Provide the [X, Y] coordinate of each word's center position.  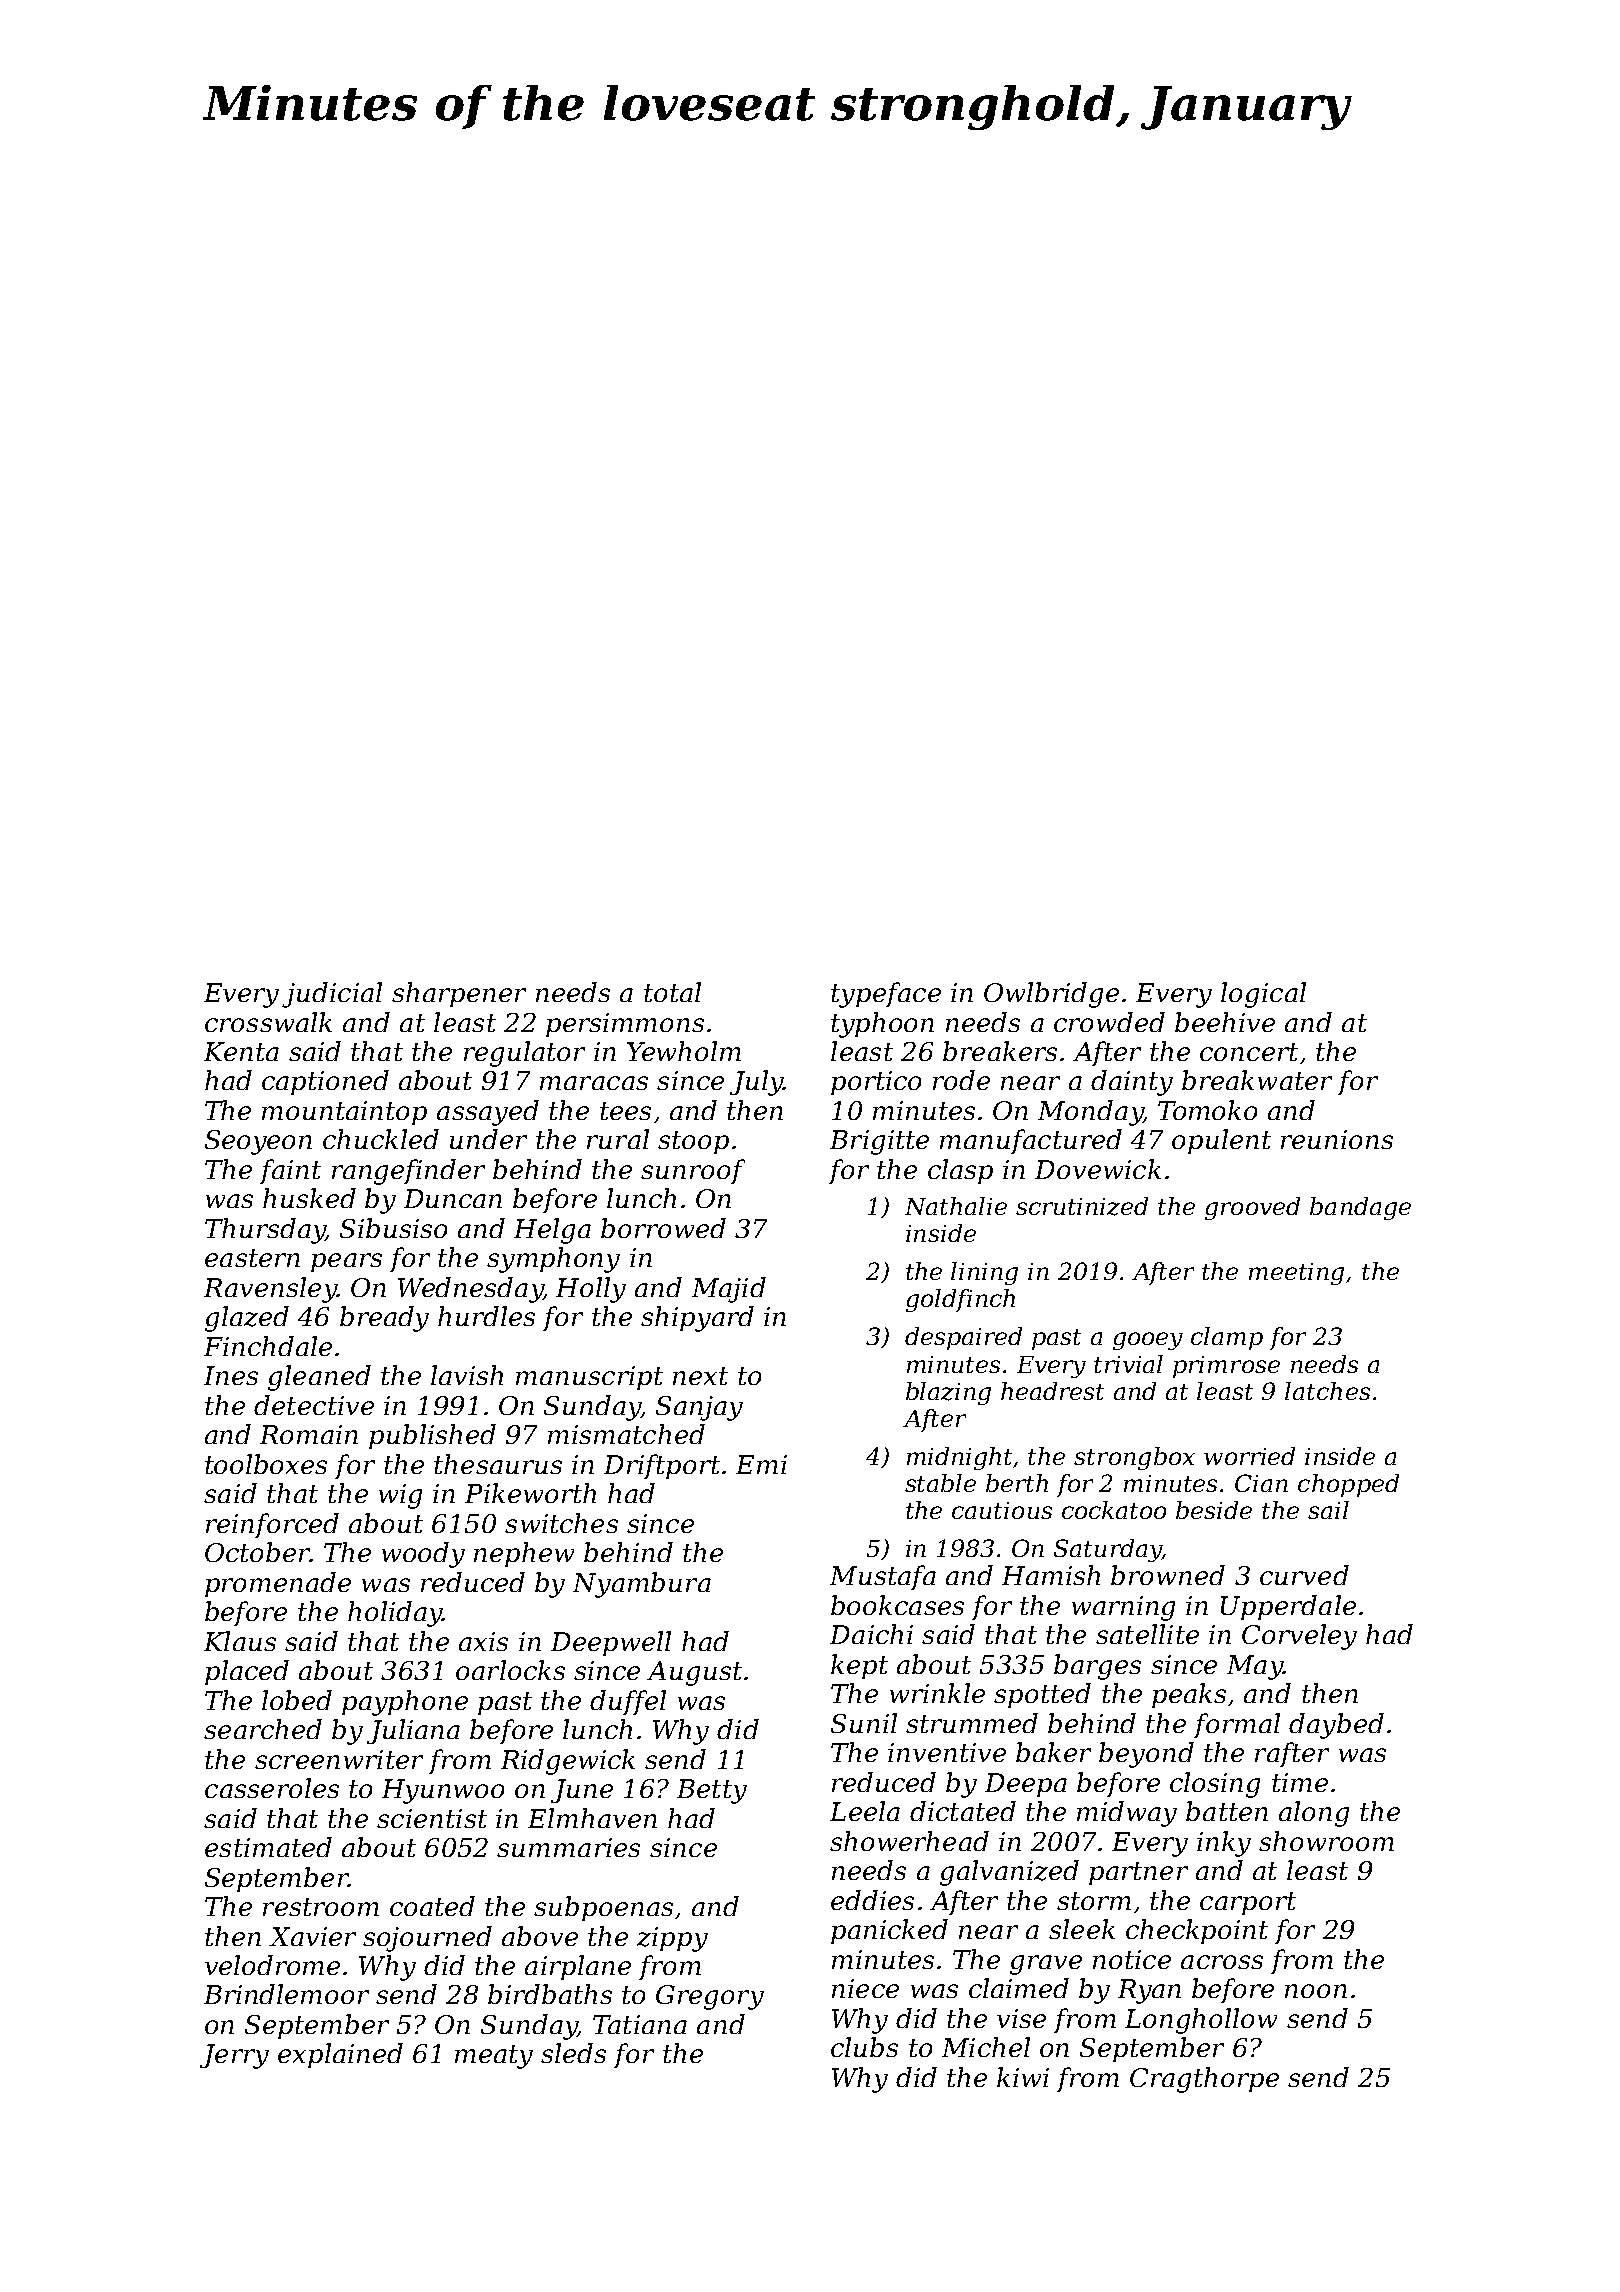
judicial [332, 995]
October [257, 1552]
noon [1316, 1991]
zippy [672, 1939]
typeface [886, 995]
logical [1263, 995]
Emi [761, 1464]
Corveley [1299, 1637]
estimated [268, 1847]
